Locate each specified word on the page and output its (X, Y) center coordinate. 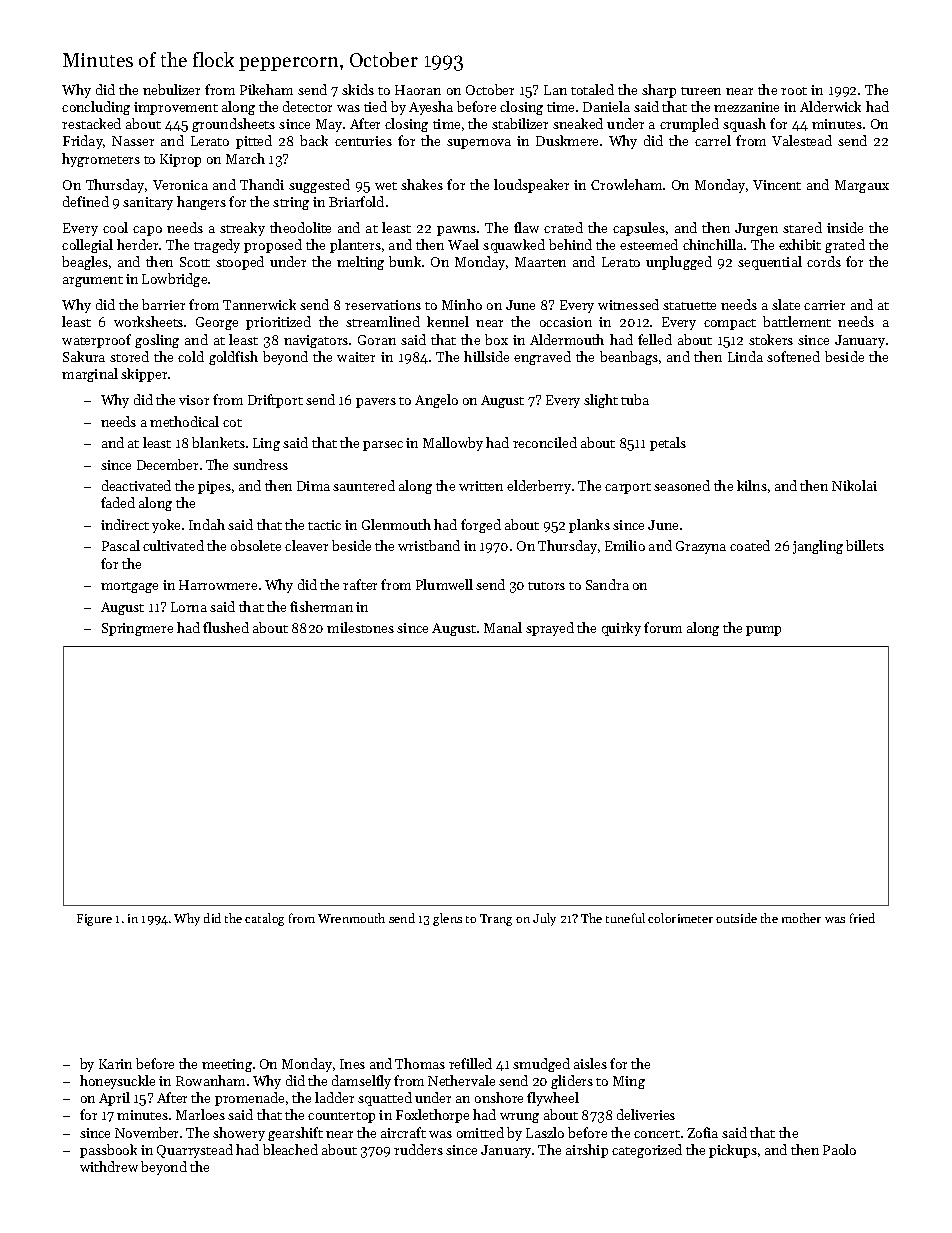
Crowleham (626, 184)
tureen (701, 91)
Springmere (137, 629)
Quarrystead (195, 1151)
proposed (273, 246)
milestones (360, 627)
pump (763, 631)
